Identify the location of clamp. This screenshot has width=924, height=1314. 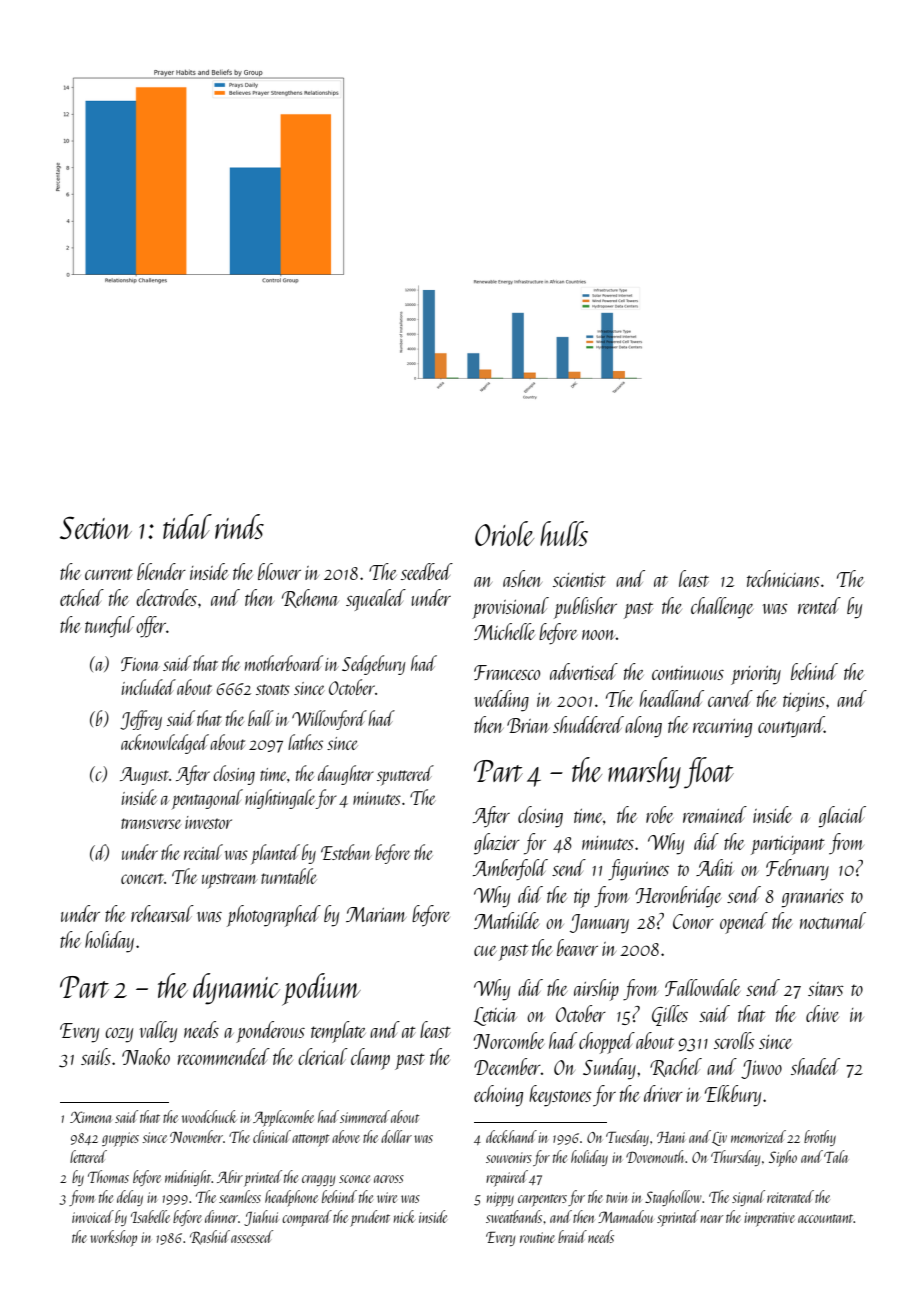
(370, 1059).
